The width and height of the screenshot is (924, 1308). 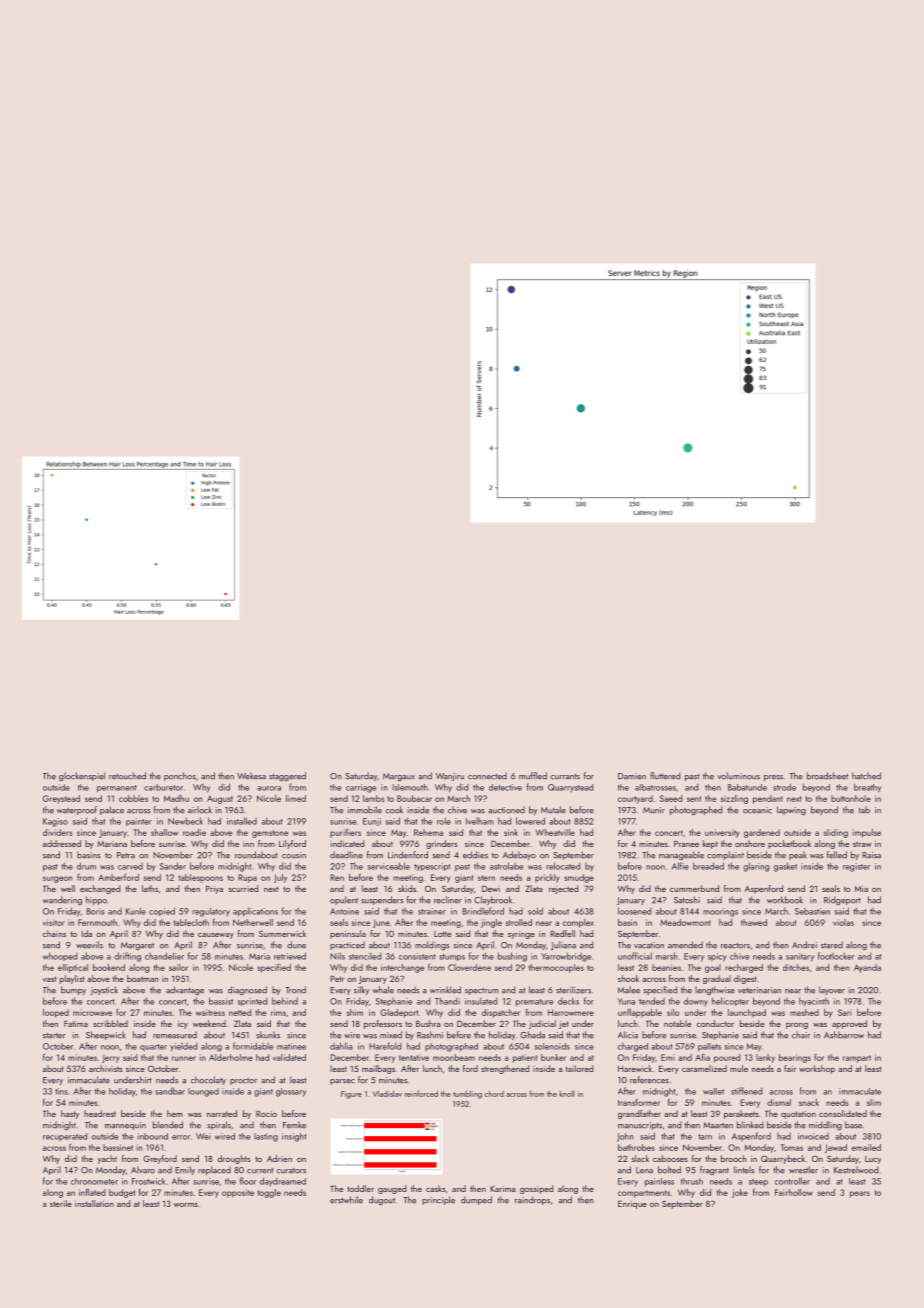 I want to click on voluminous, so click(x=738, y=776).
